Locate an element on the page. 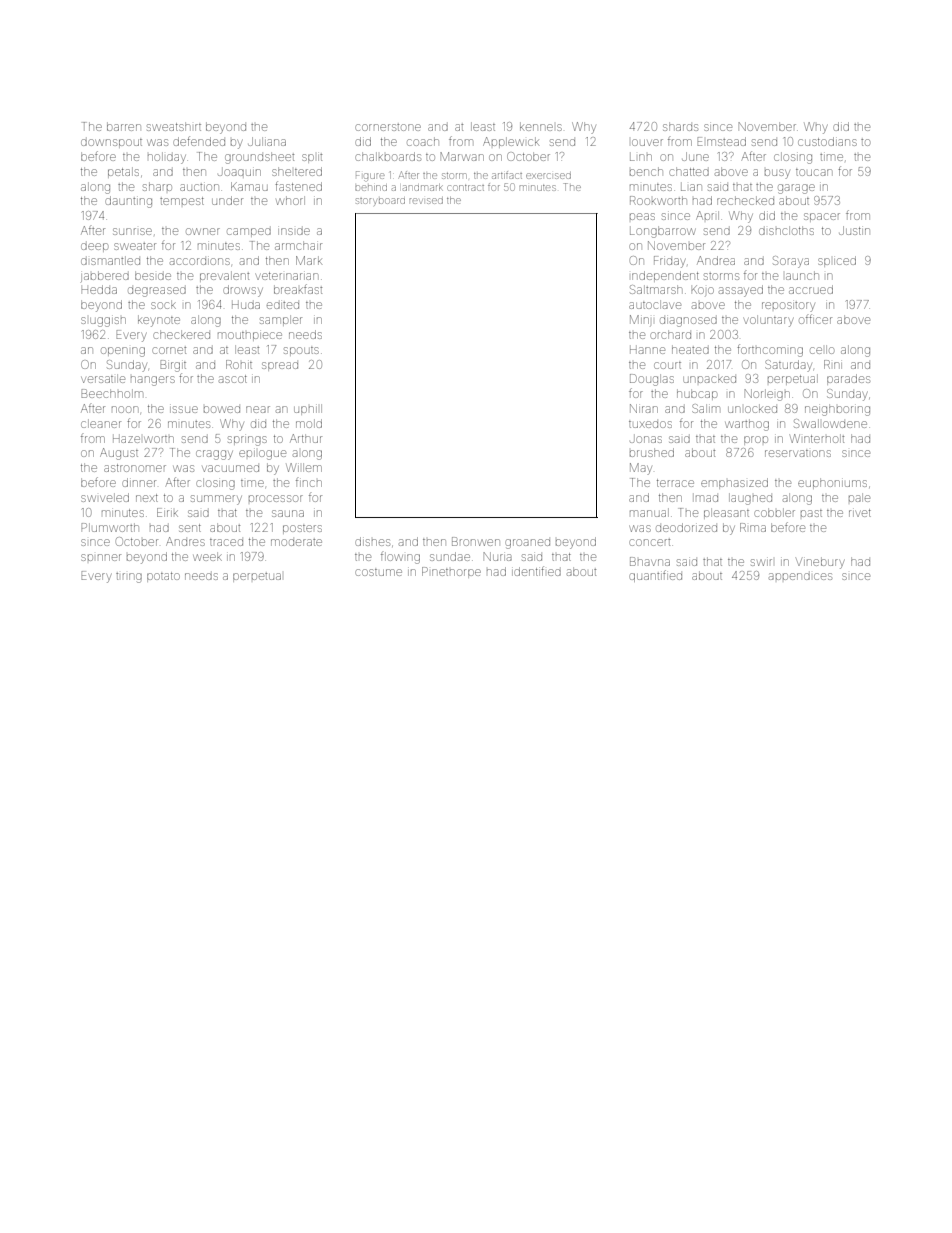 The width and height of the page is (952, 1233). kennels is located at coordinates (541, 126).
